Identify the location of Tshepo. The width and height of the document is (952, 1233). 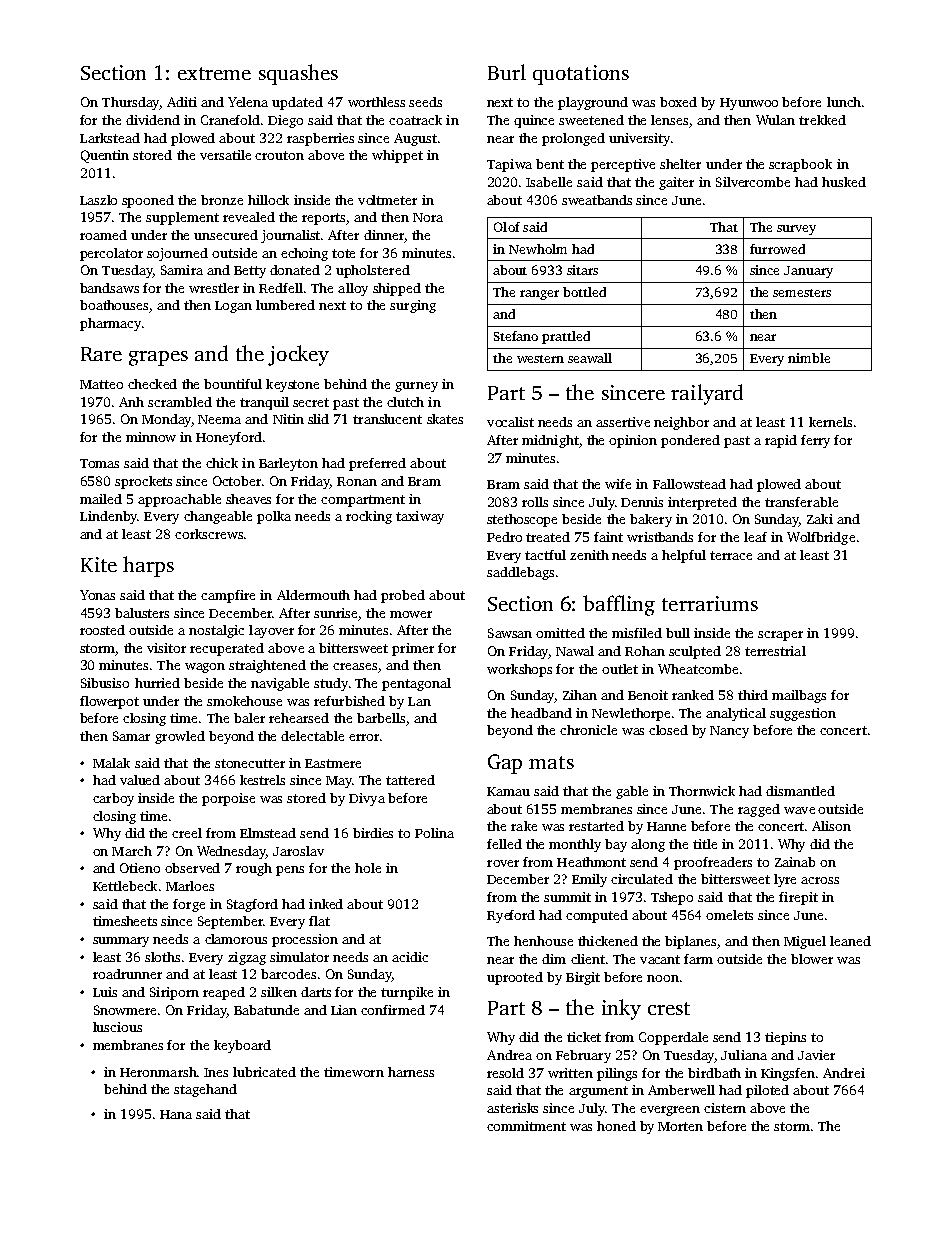
(672, 898).
